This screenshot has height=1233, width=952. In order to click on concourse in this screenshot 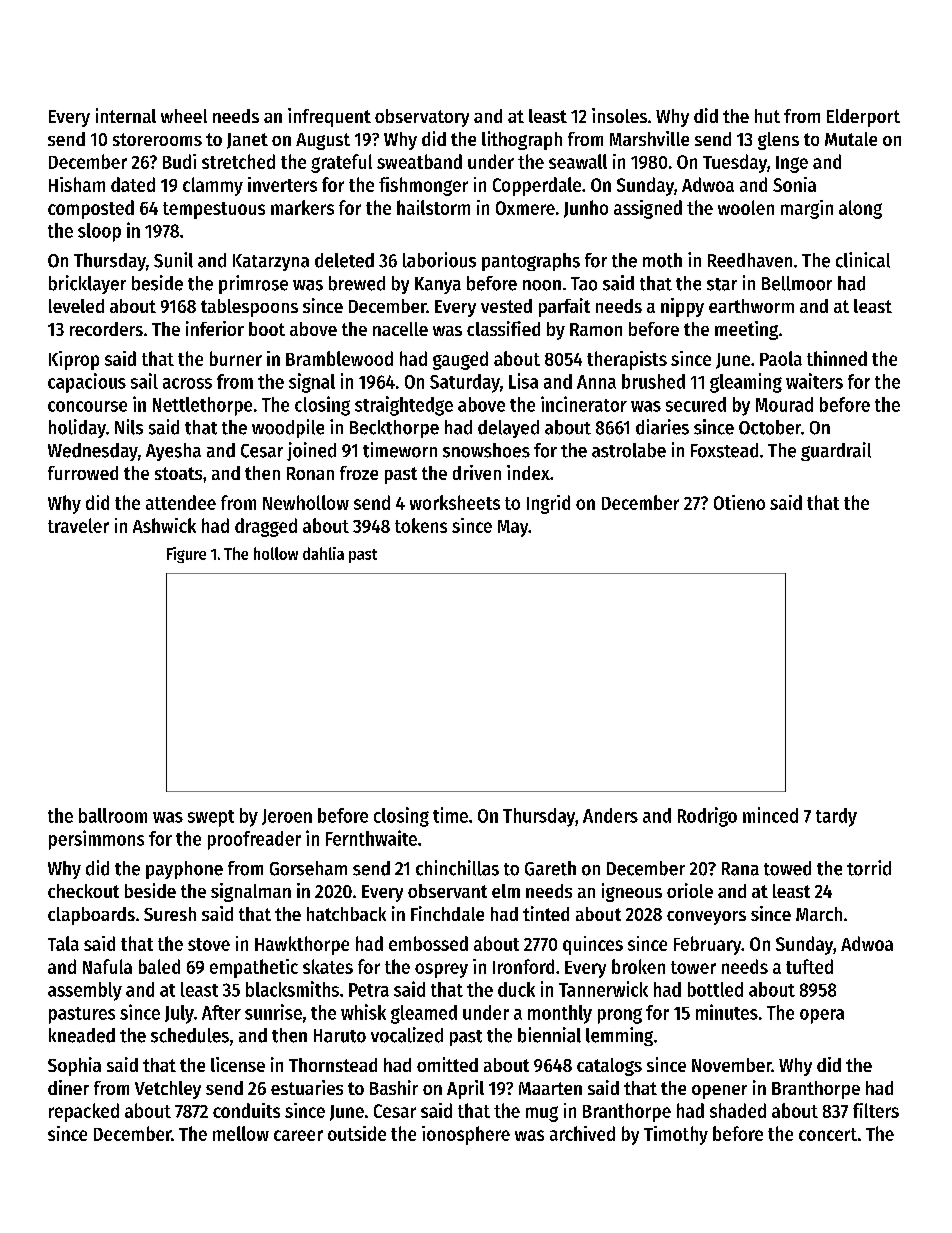, I will do `click(87, 406)`.
